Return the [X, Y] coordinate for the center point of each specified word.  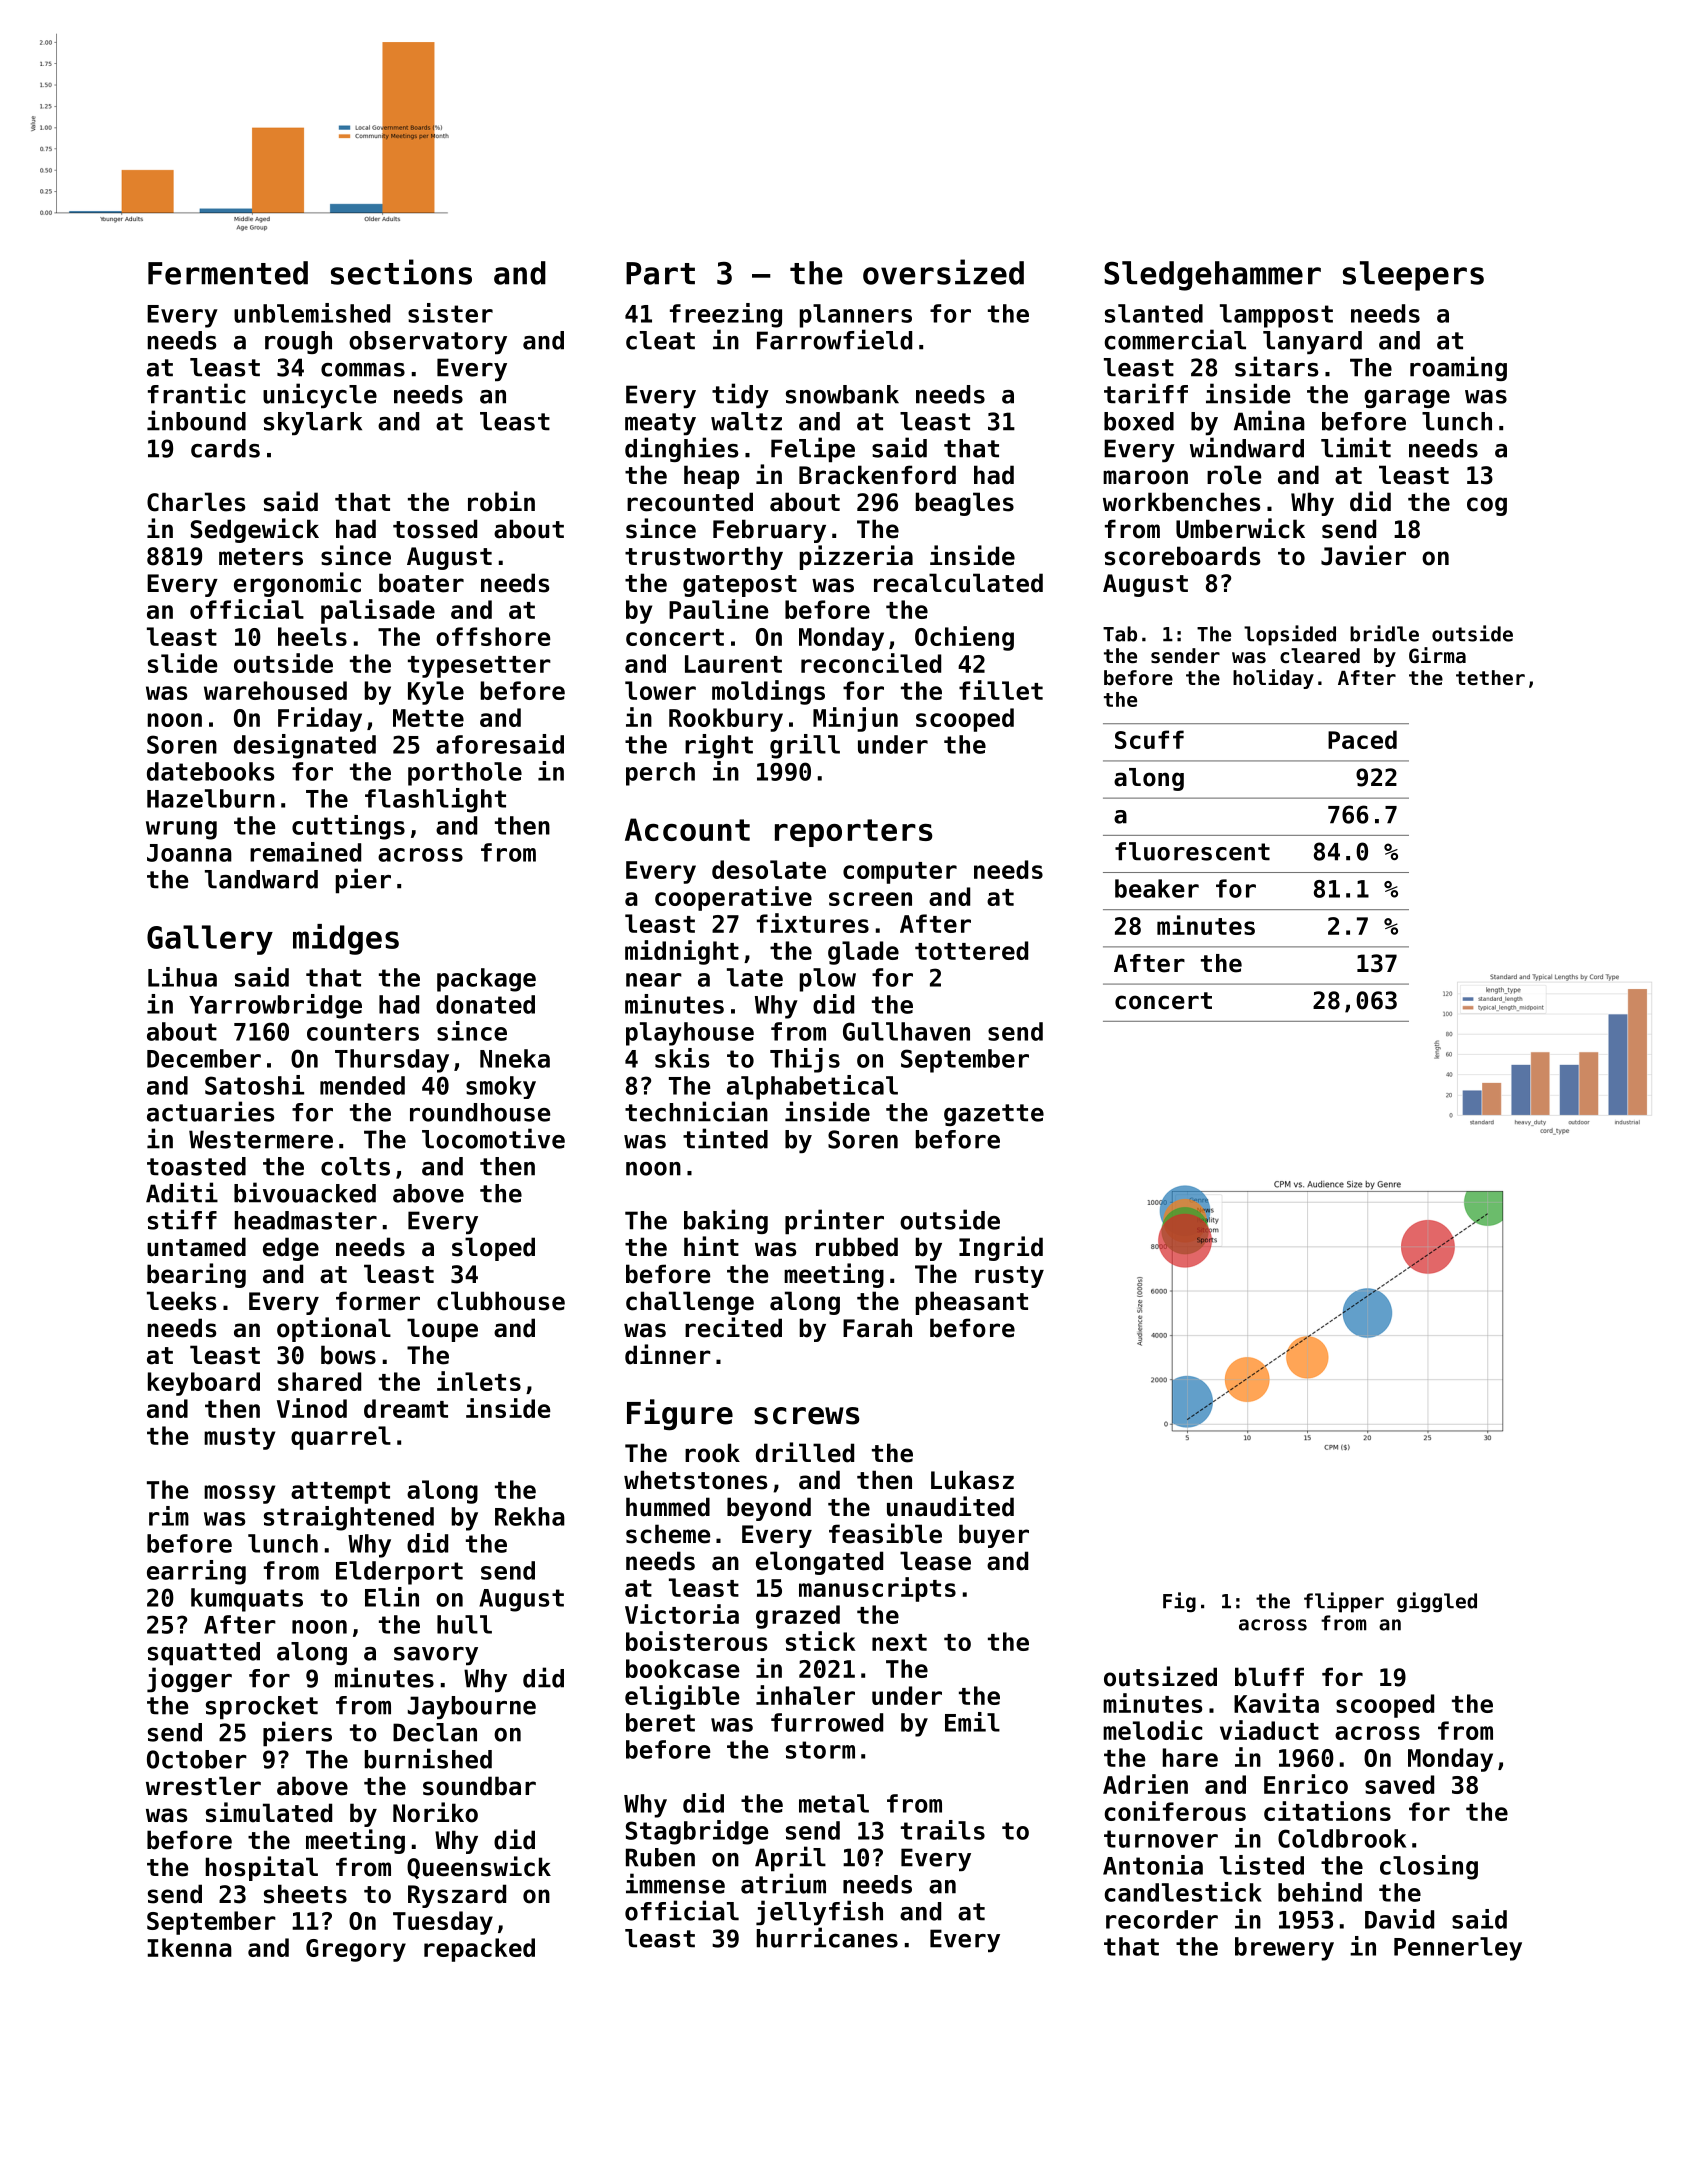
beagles [965, 504]
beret [660, 1722]
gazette [994, 1115]
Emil [972, 1722]
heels [312, 636]
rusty [1009, 1277]
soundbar [479, 1786]
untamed [196, 1247]
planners [856, 316]
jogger [189, 1679]
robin [501, 501]
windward [1247, 447]
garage [1407, 399]
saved [1399, 1784]
